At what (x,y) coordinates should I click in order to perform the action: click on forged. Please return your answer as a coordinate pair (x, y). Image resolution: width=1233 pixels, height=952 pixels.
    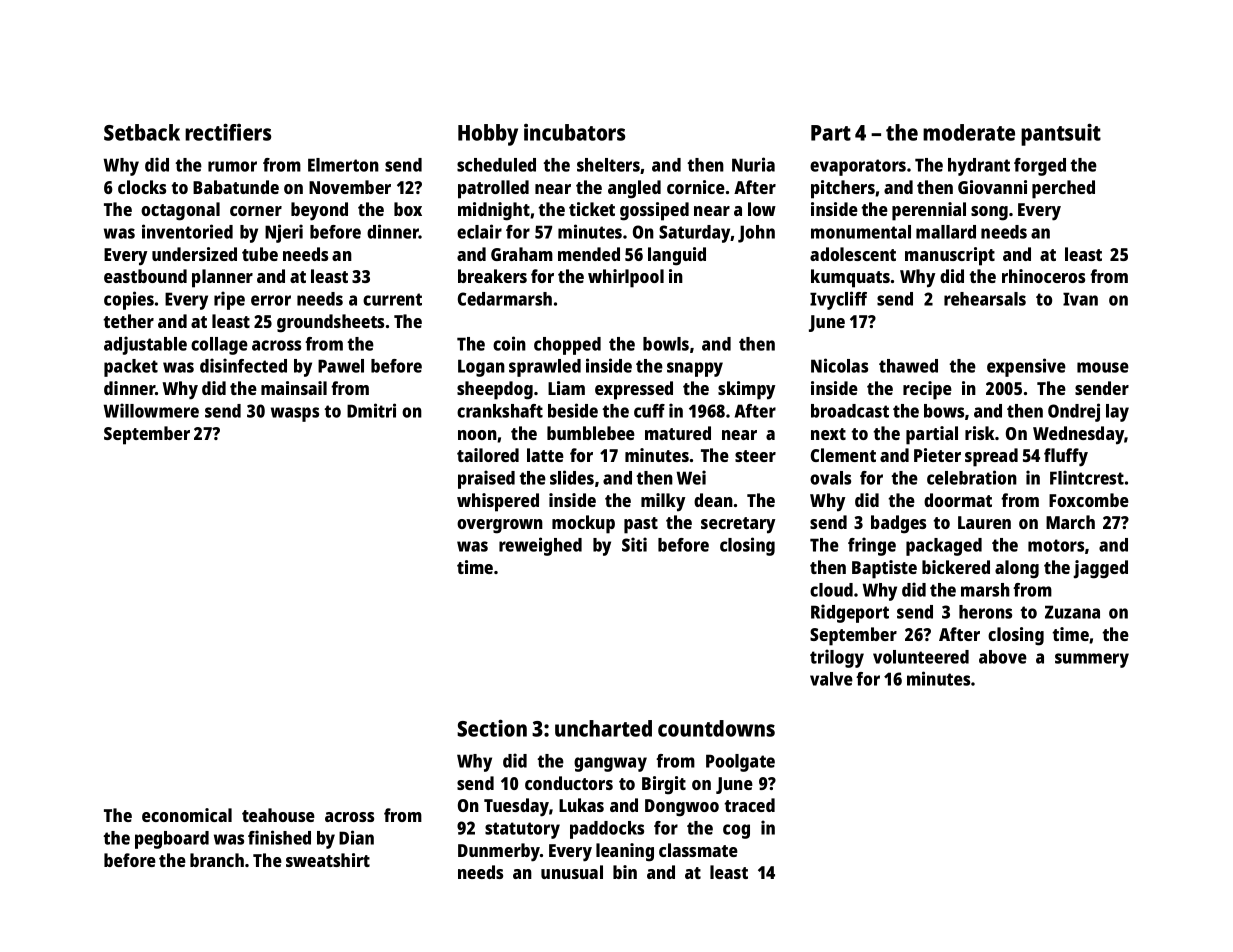
    Looking at the image, I should click on (1040, 167).
